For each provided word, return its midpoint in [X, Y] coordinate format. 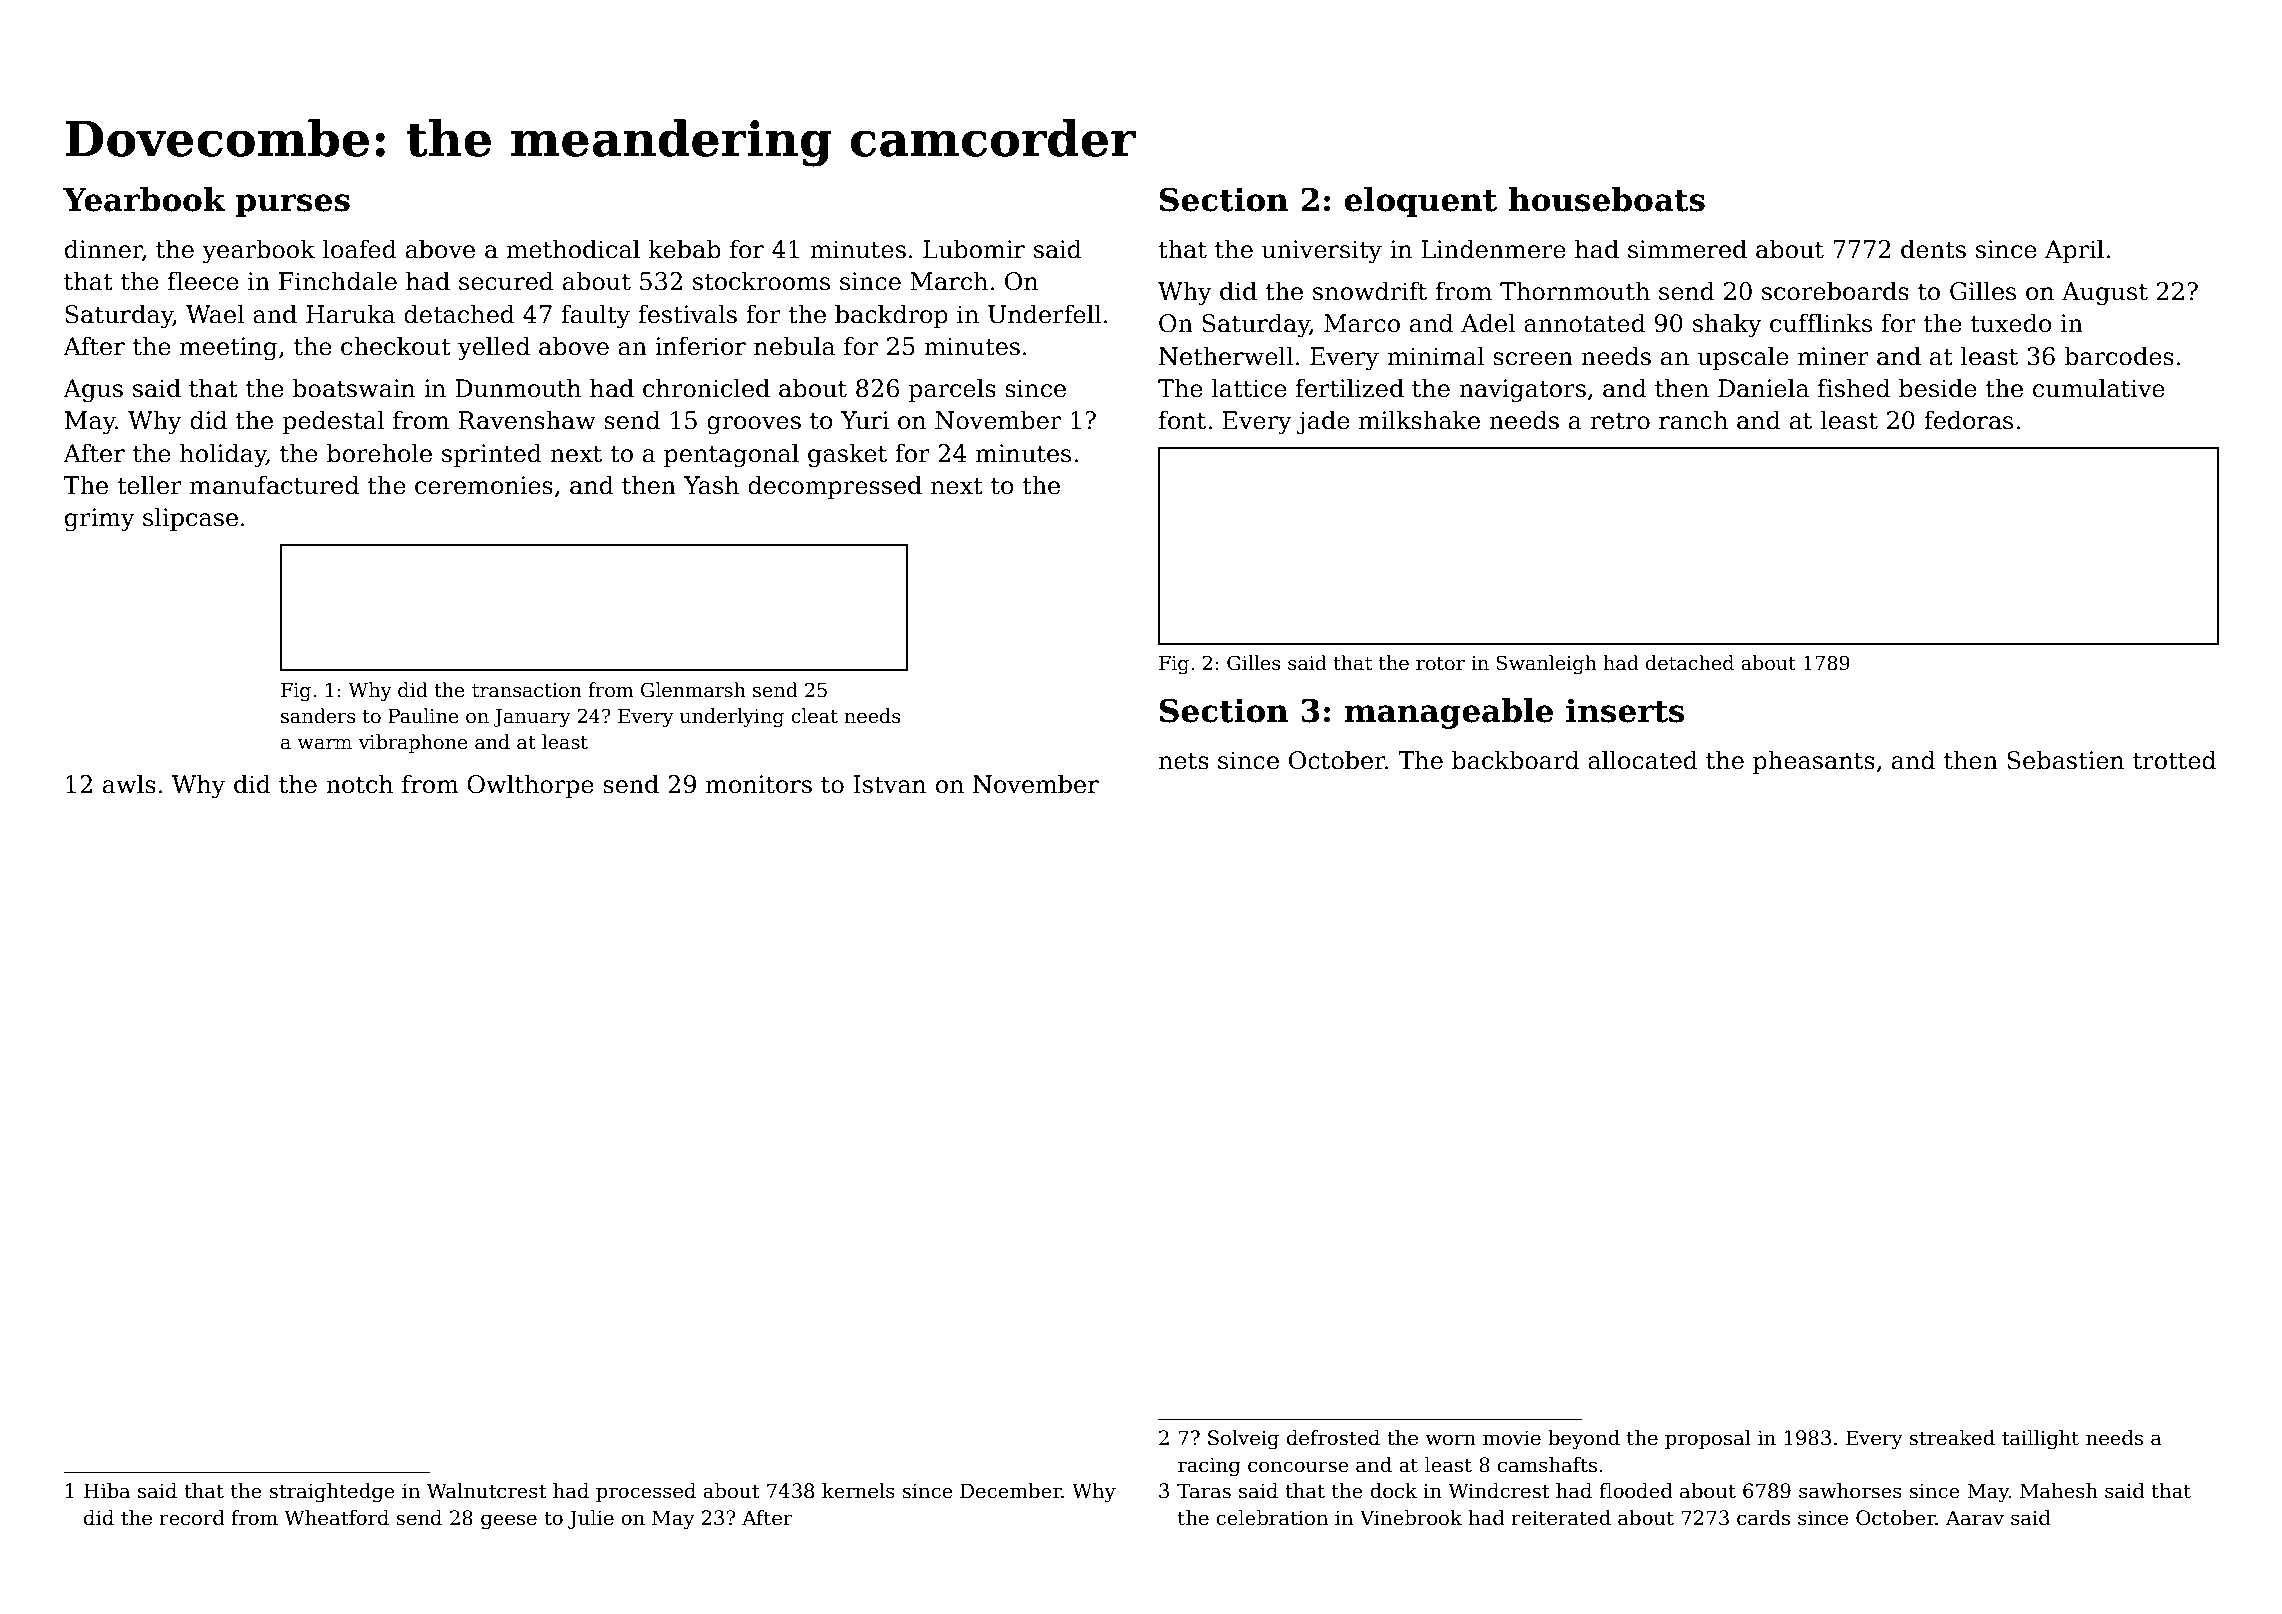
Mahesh [2059, 1491]
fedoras [1968, 420]
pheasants [1814, 762]
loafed [360, 249]
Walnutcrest [487, 1491]
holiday [223, 455]
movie [1512, 1438]
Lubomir [974, 249]
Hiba [107, 1491]
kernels [858, 1491]
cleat [814, 716]
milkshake [1419, 420]
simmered [1687, 249]
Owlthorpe [530, 786]
